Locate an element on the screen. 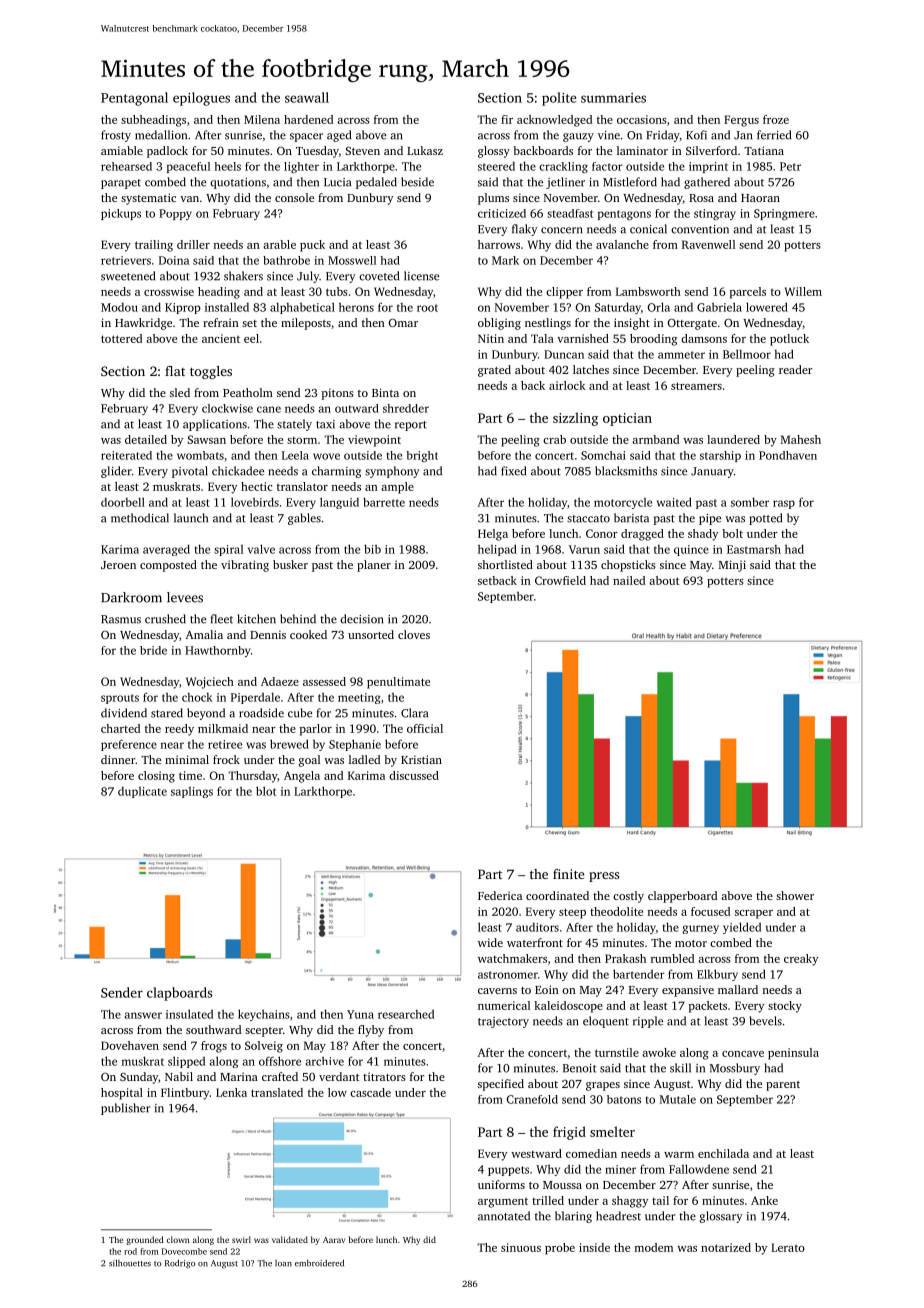 The image size is (924, 1308). Modou is located at coordinates (119, 307).
